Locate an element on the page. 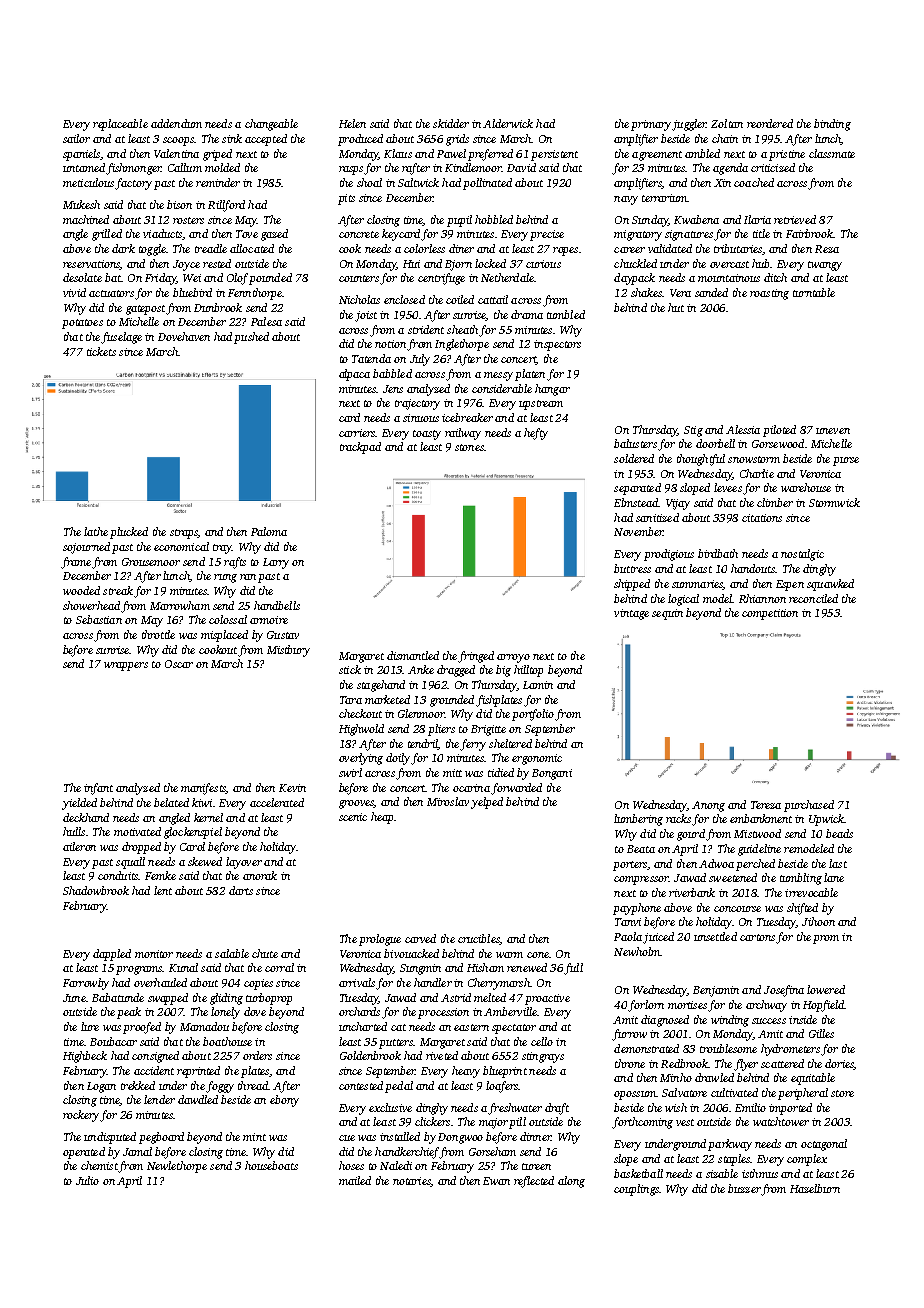 The width and height of the page is (924, 1308). pliers is located at coordinates (441, 730).
